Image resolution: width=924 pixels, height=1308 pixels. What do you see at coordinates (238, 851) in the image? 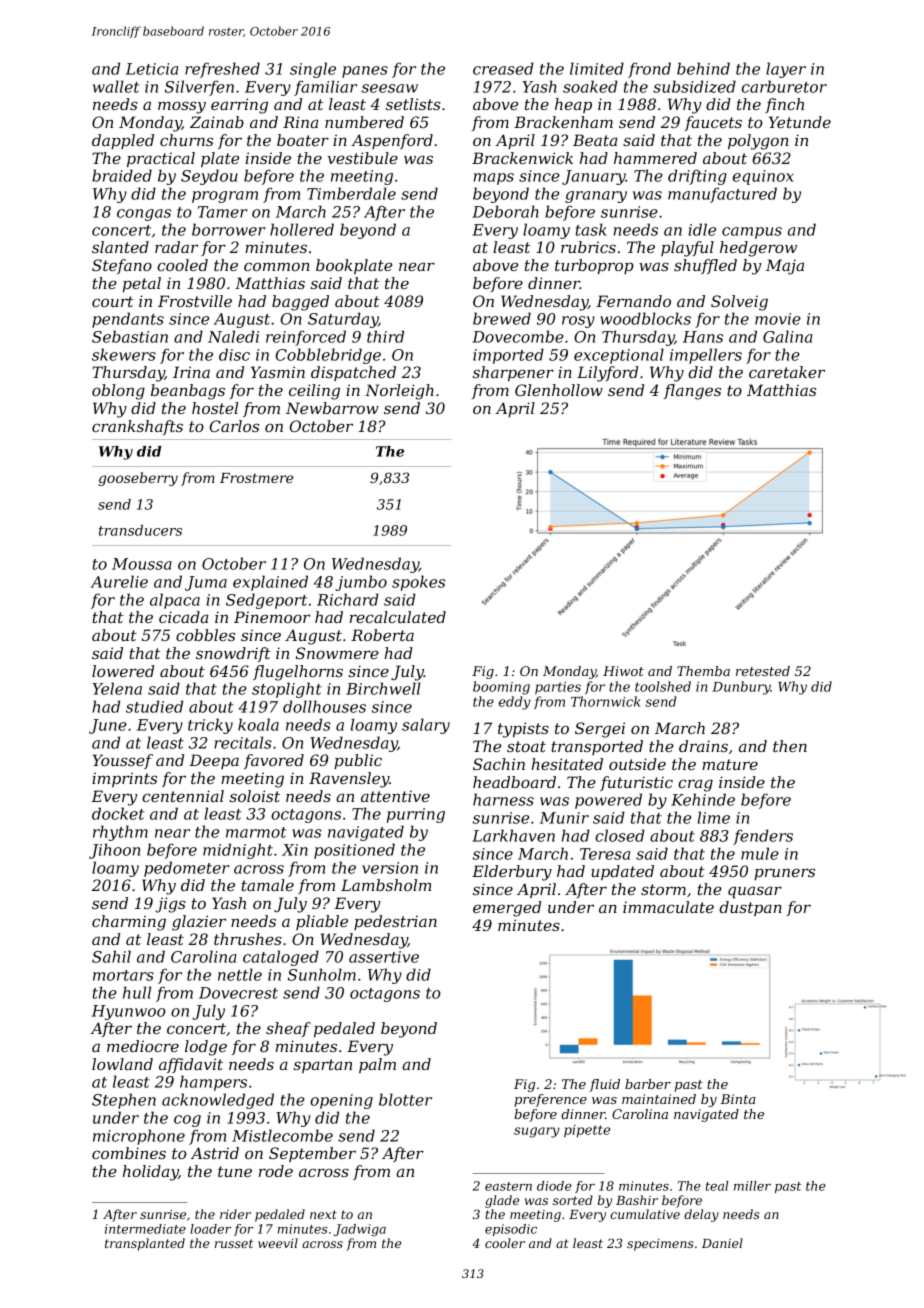
I see `midnight` at bounding box center [238, 851].
